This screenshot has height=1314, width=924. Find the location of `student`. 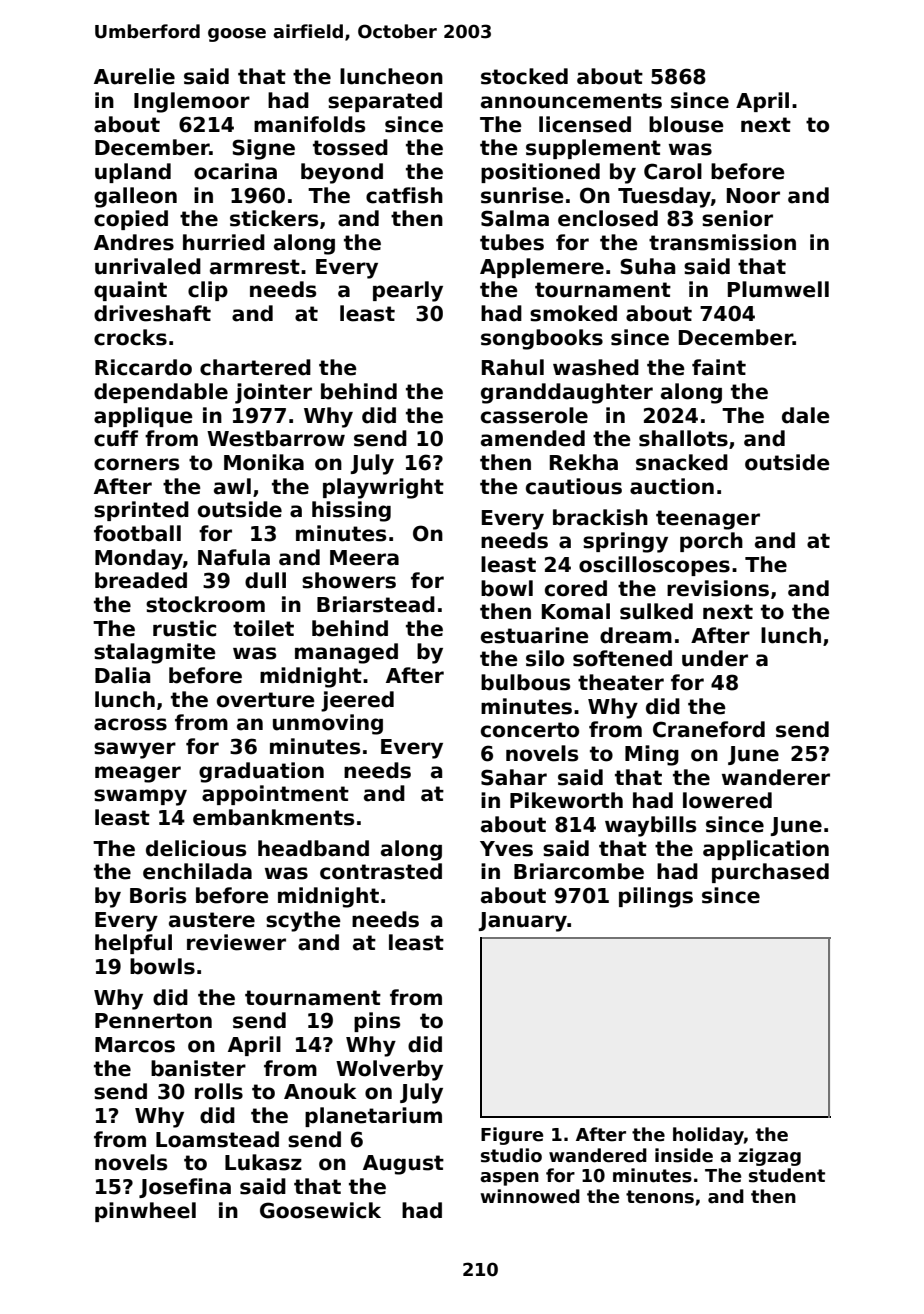

student is located at coordinates (787, 1175).
